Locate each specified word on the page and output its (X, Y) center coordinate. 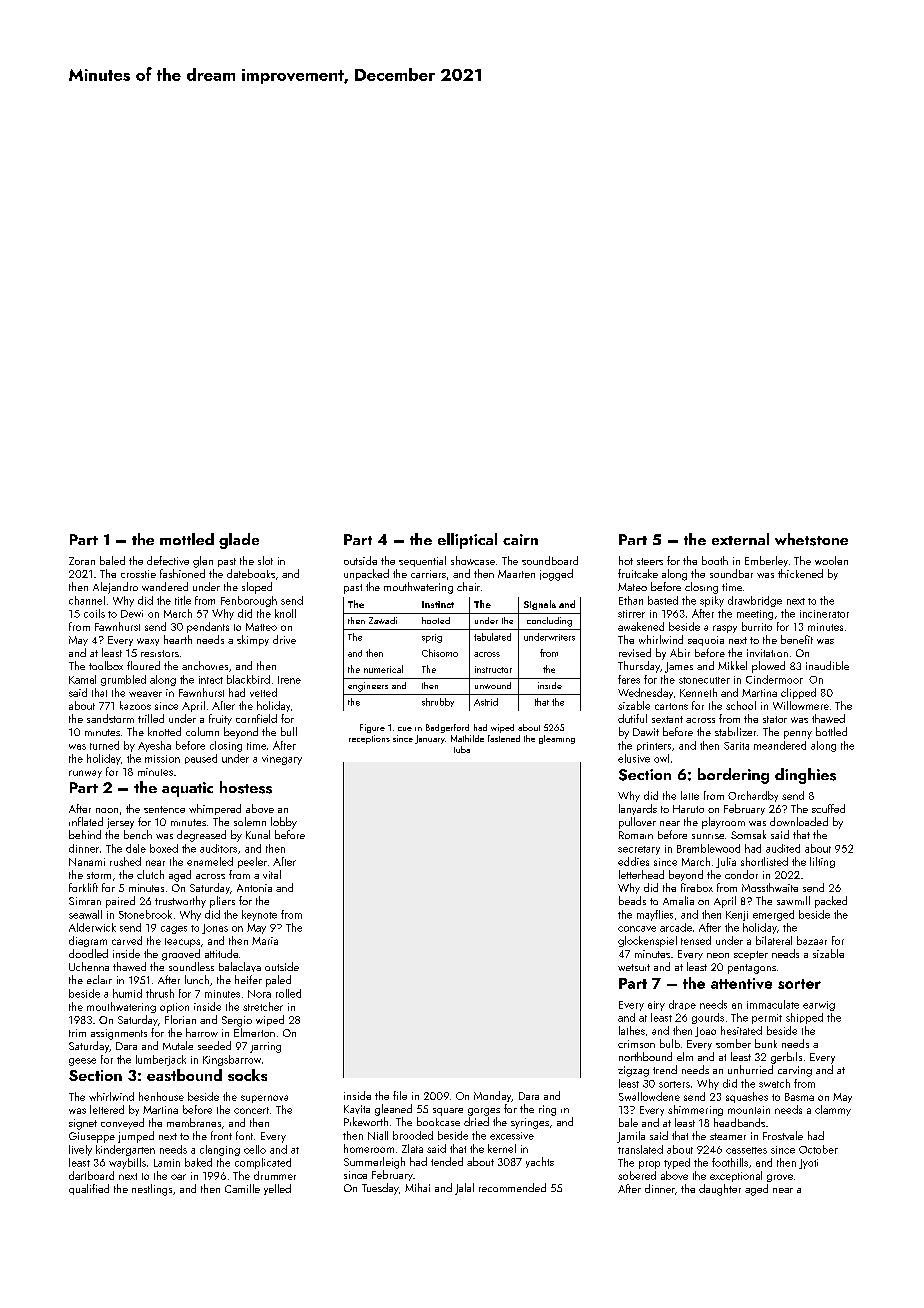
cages (174, 930)
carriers (428, 574)
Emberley (766, 561)
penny (798, 735)
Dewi (132, 614)
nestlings (152, 1190)
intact (211, 680)
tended (447, 1161)
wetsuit (634, 967)
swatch (774, 1083)
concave (637, 929)
